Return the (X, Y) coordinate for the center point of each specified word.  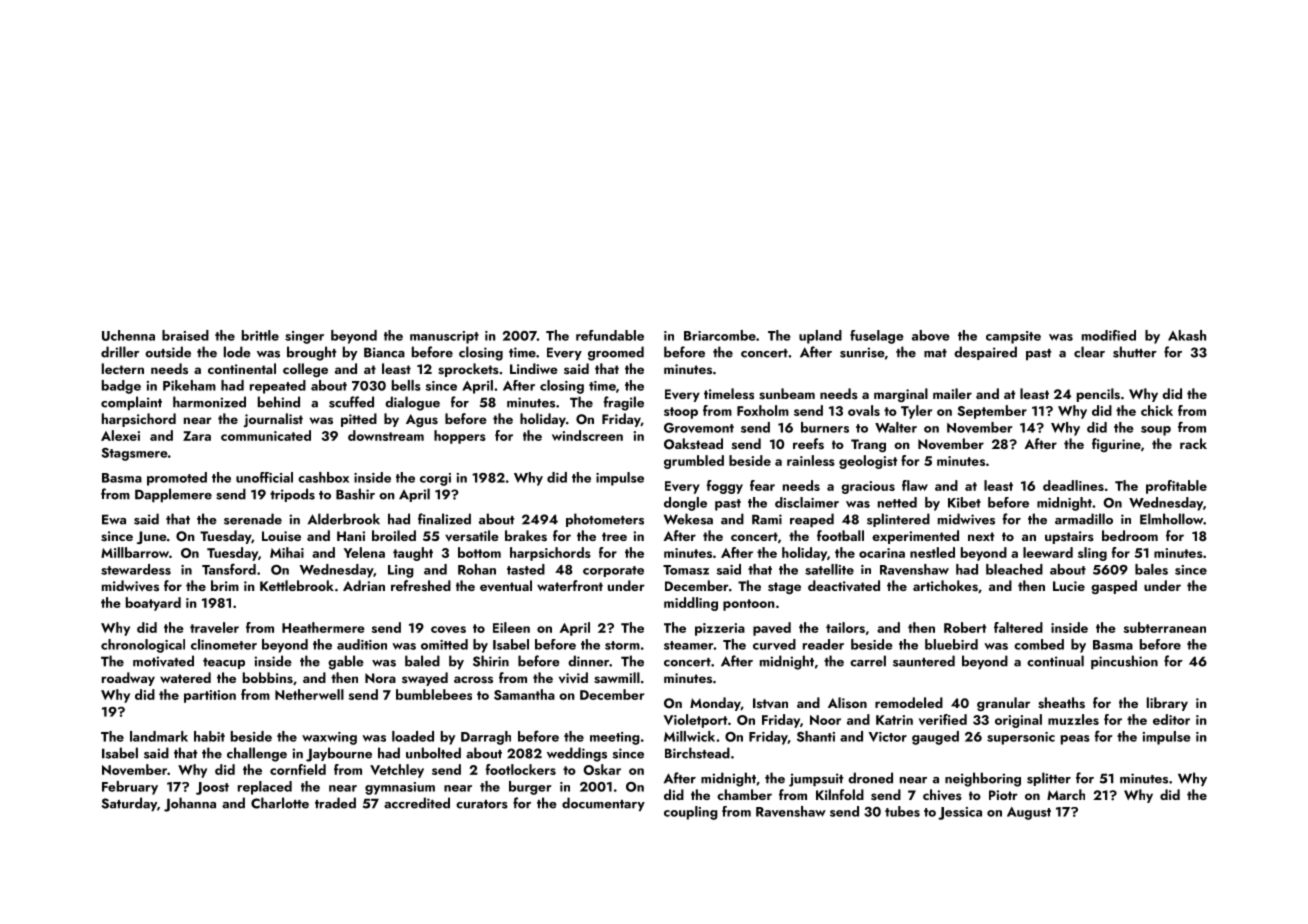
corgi (435, 479)
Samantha (524, 694)
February (130, 788)
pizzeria (720, 629)
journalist (273, 420)
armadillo (1084, 519)
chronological (143, 646)
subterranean (1165, 627)
